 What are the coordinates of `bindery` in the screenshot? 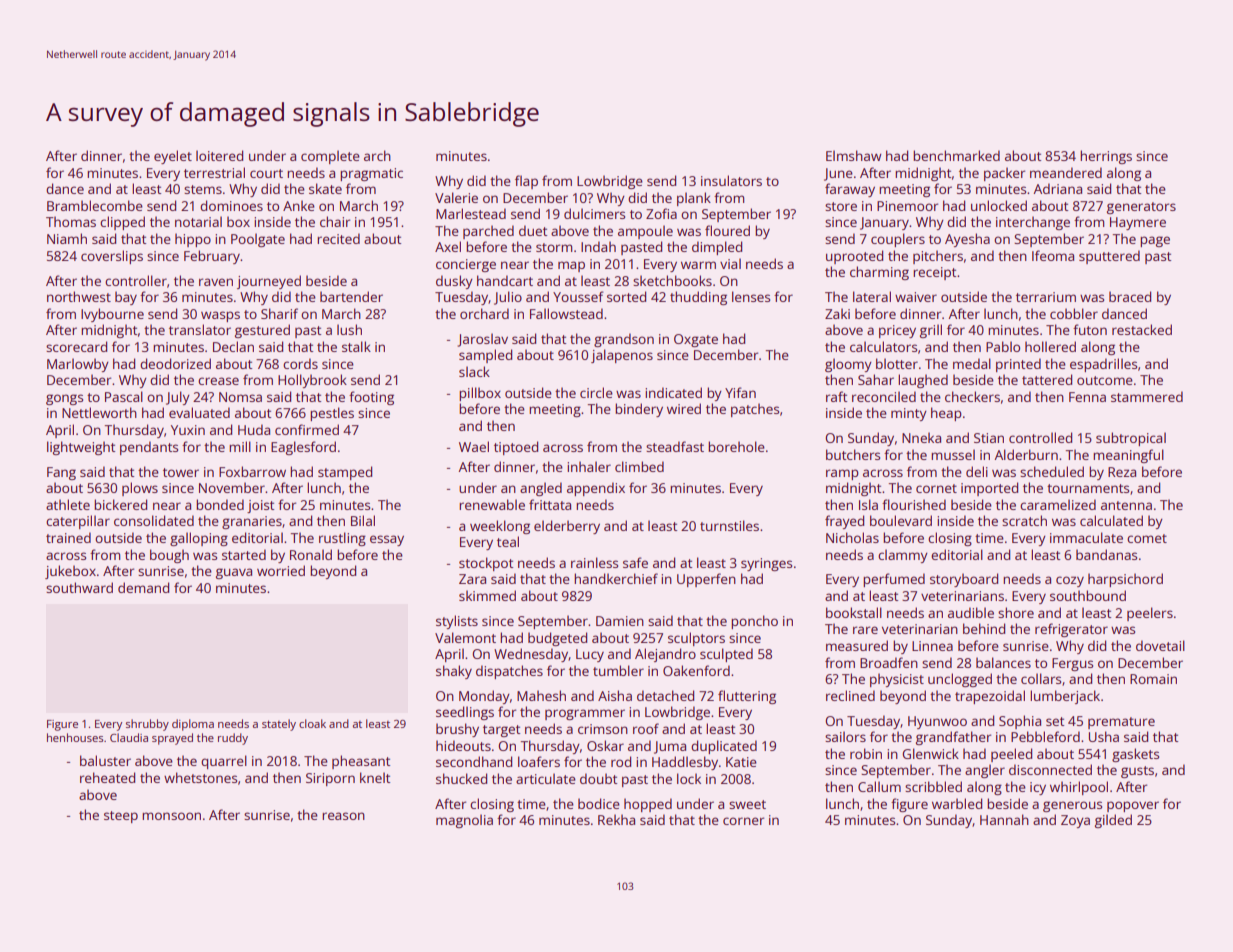 It's located at (639, 410).
